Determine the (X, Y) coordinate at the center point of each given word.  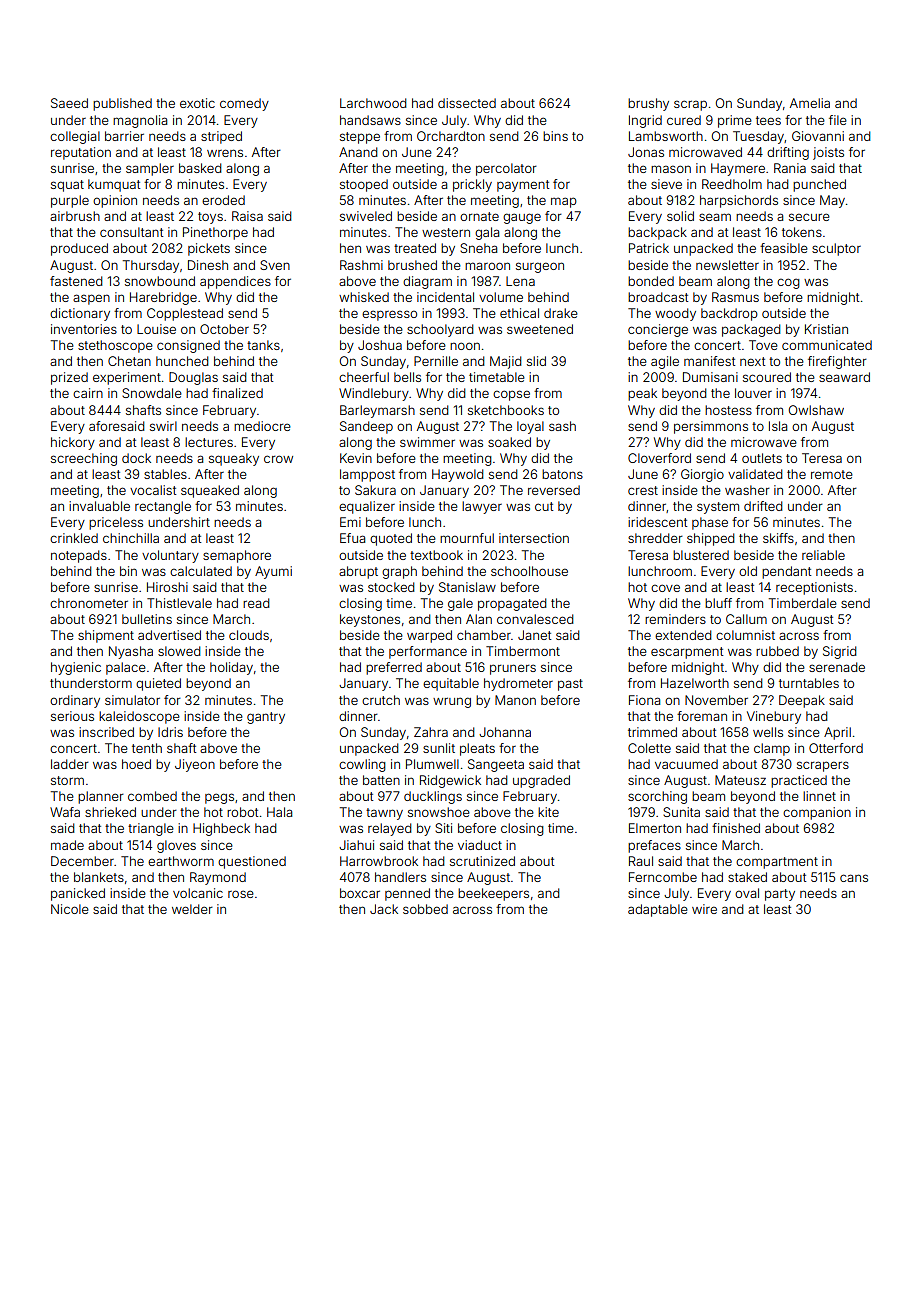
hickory (73, 443)
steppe (360, 138)
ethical (519, 313)
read (256, 603)
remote (832, 474)
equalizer (367, 507)
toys (210, 218)
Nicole (70, 909)
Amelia (810, 103)
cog (788, 283)
